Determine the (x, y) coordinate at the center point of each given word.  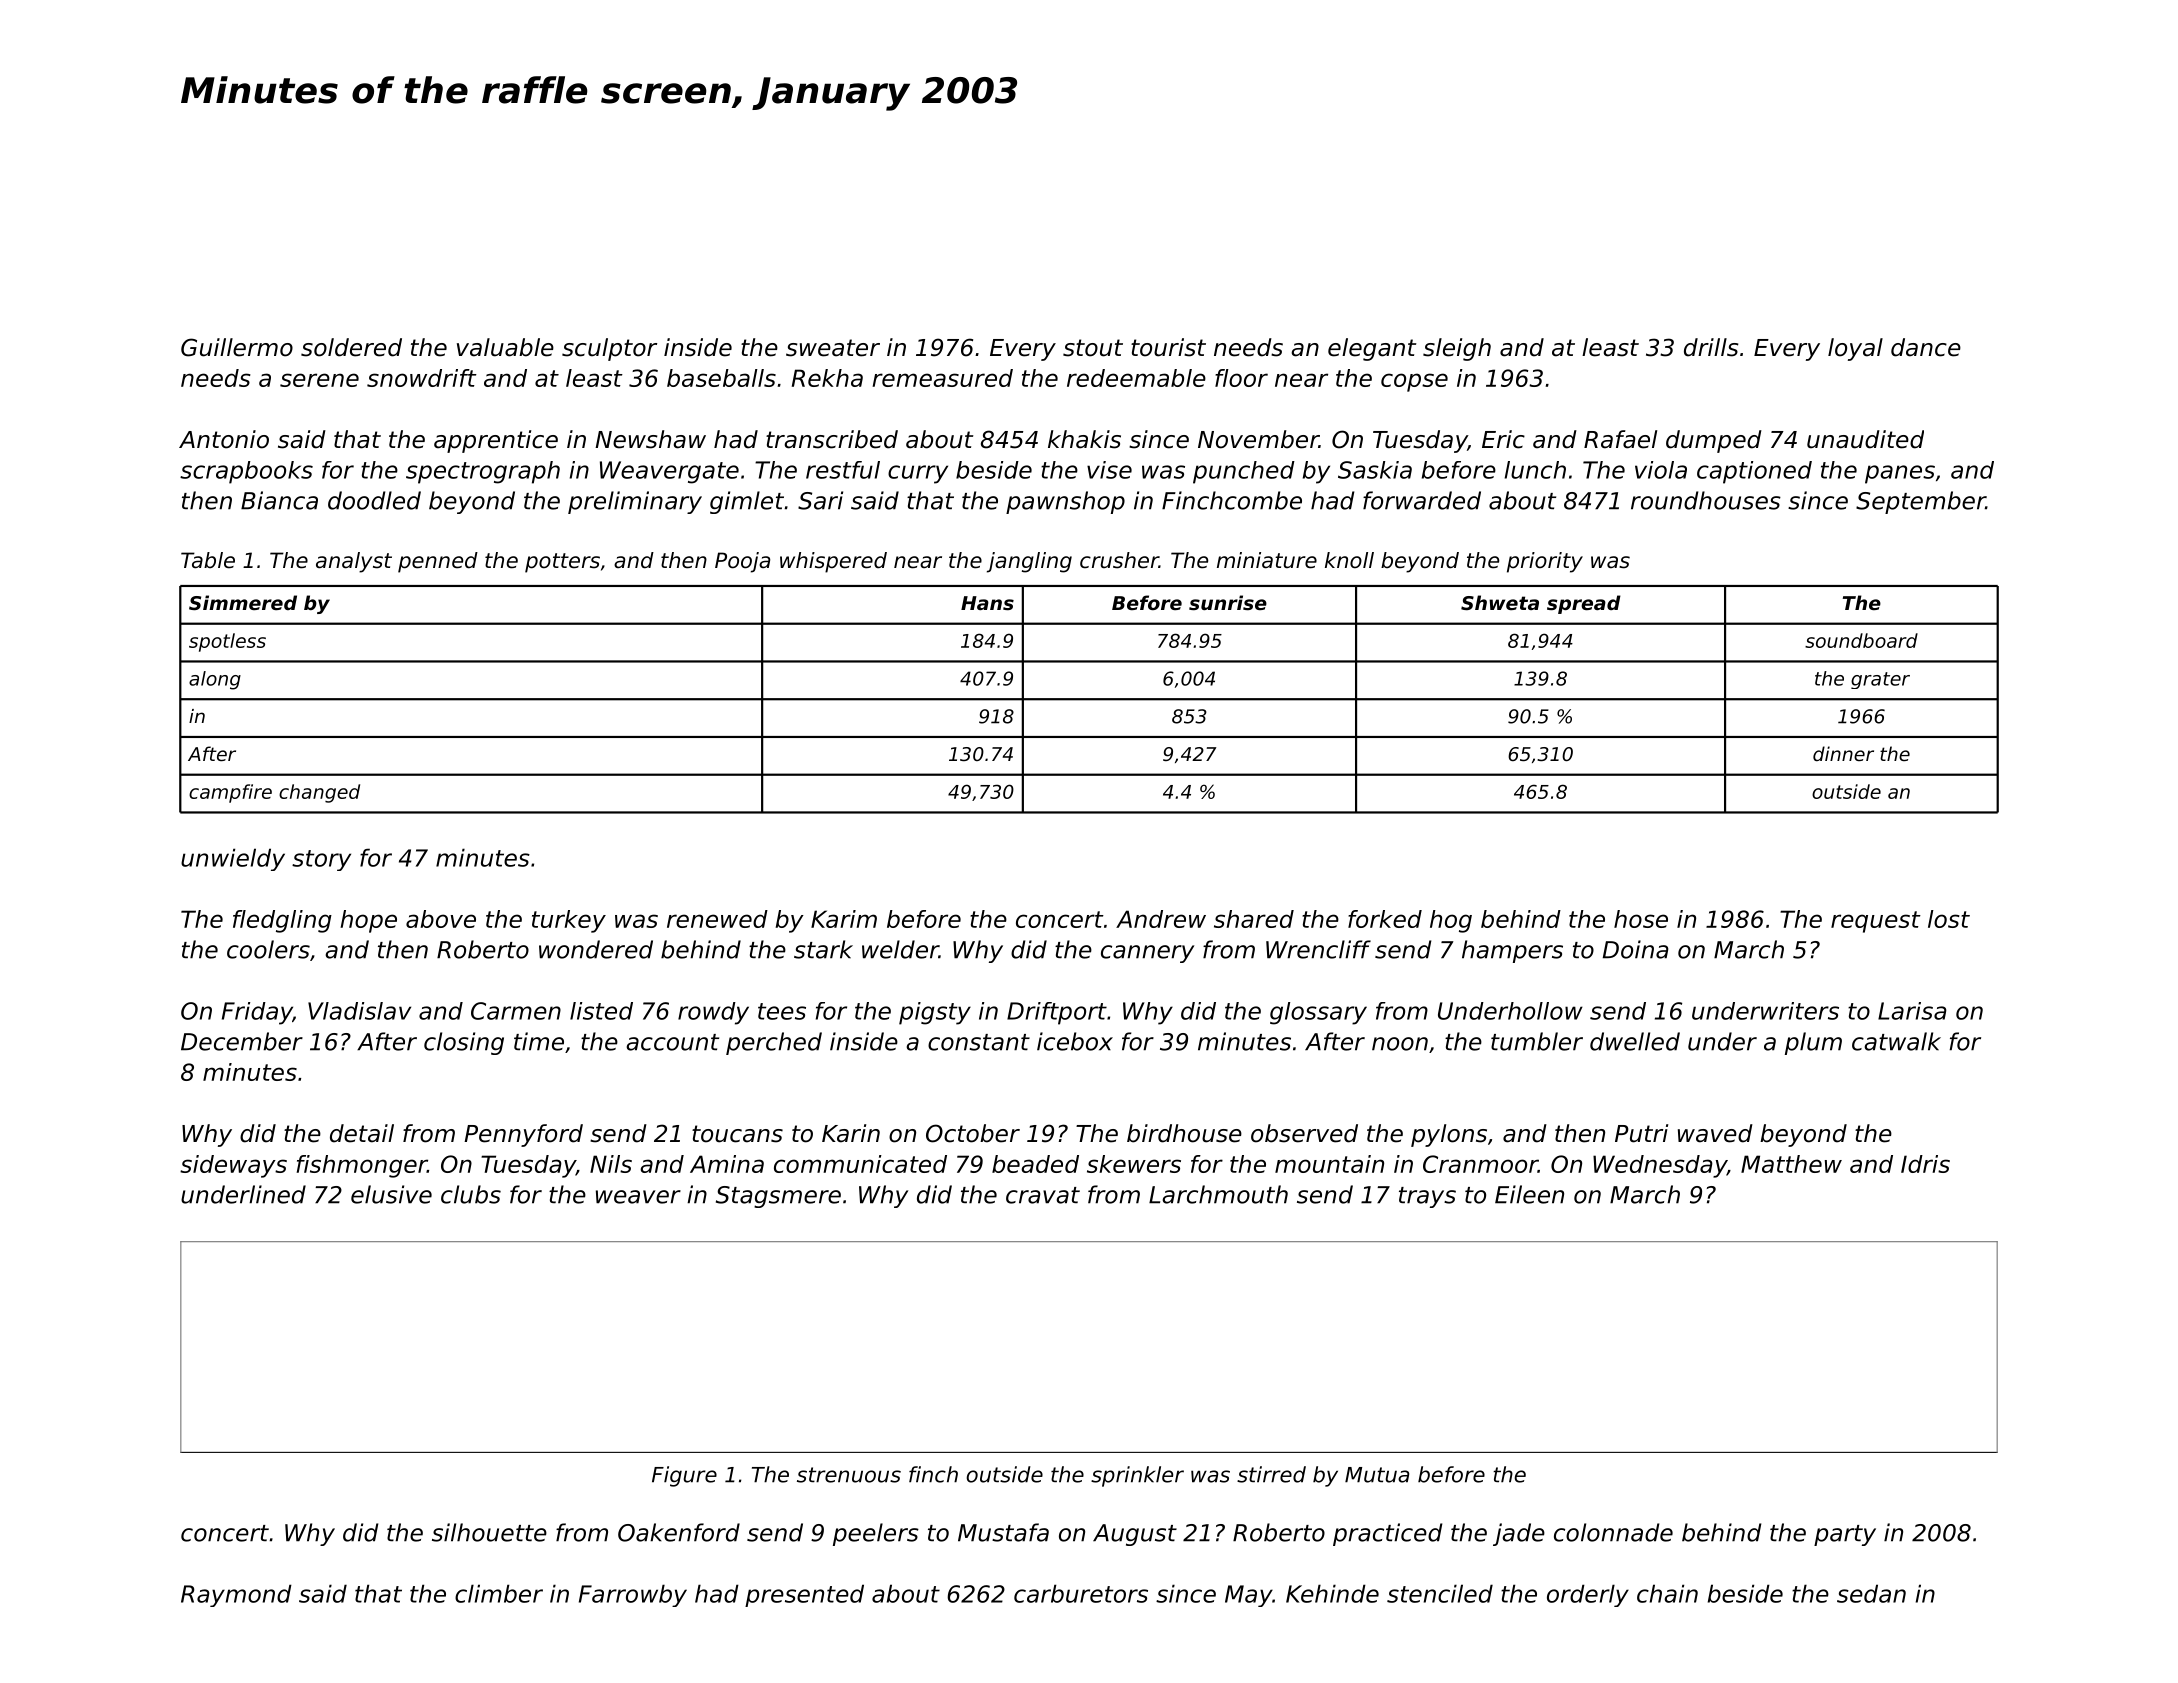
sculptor (609, 349)
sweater (833, 348)
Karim (844, 919)
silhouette (489, 1532)
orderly (1588, 1595)
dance (1926, 347)
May (1248, 1596)
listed (601, 1011)
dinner (1843, 753)
